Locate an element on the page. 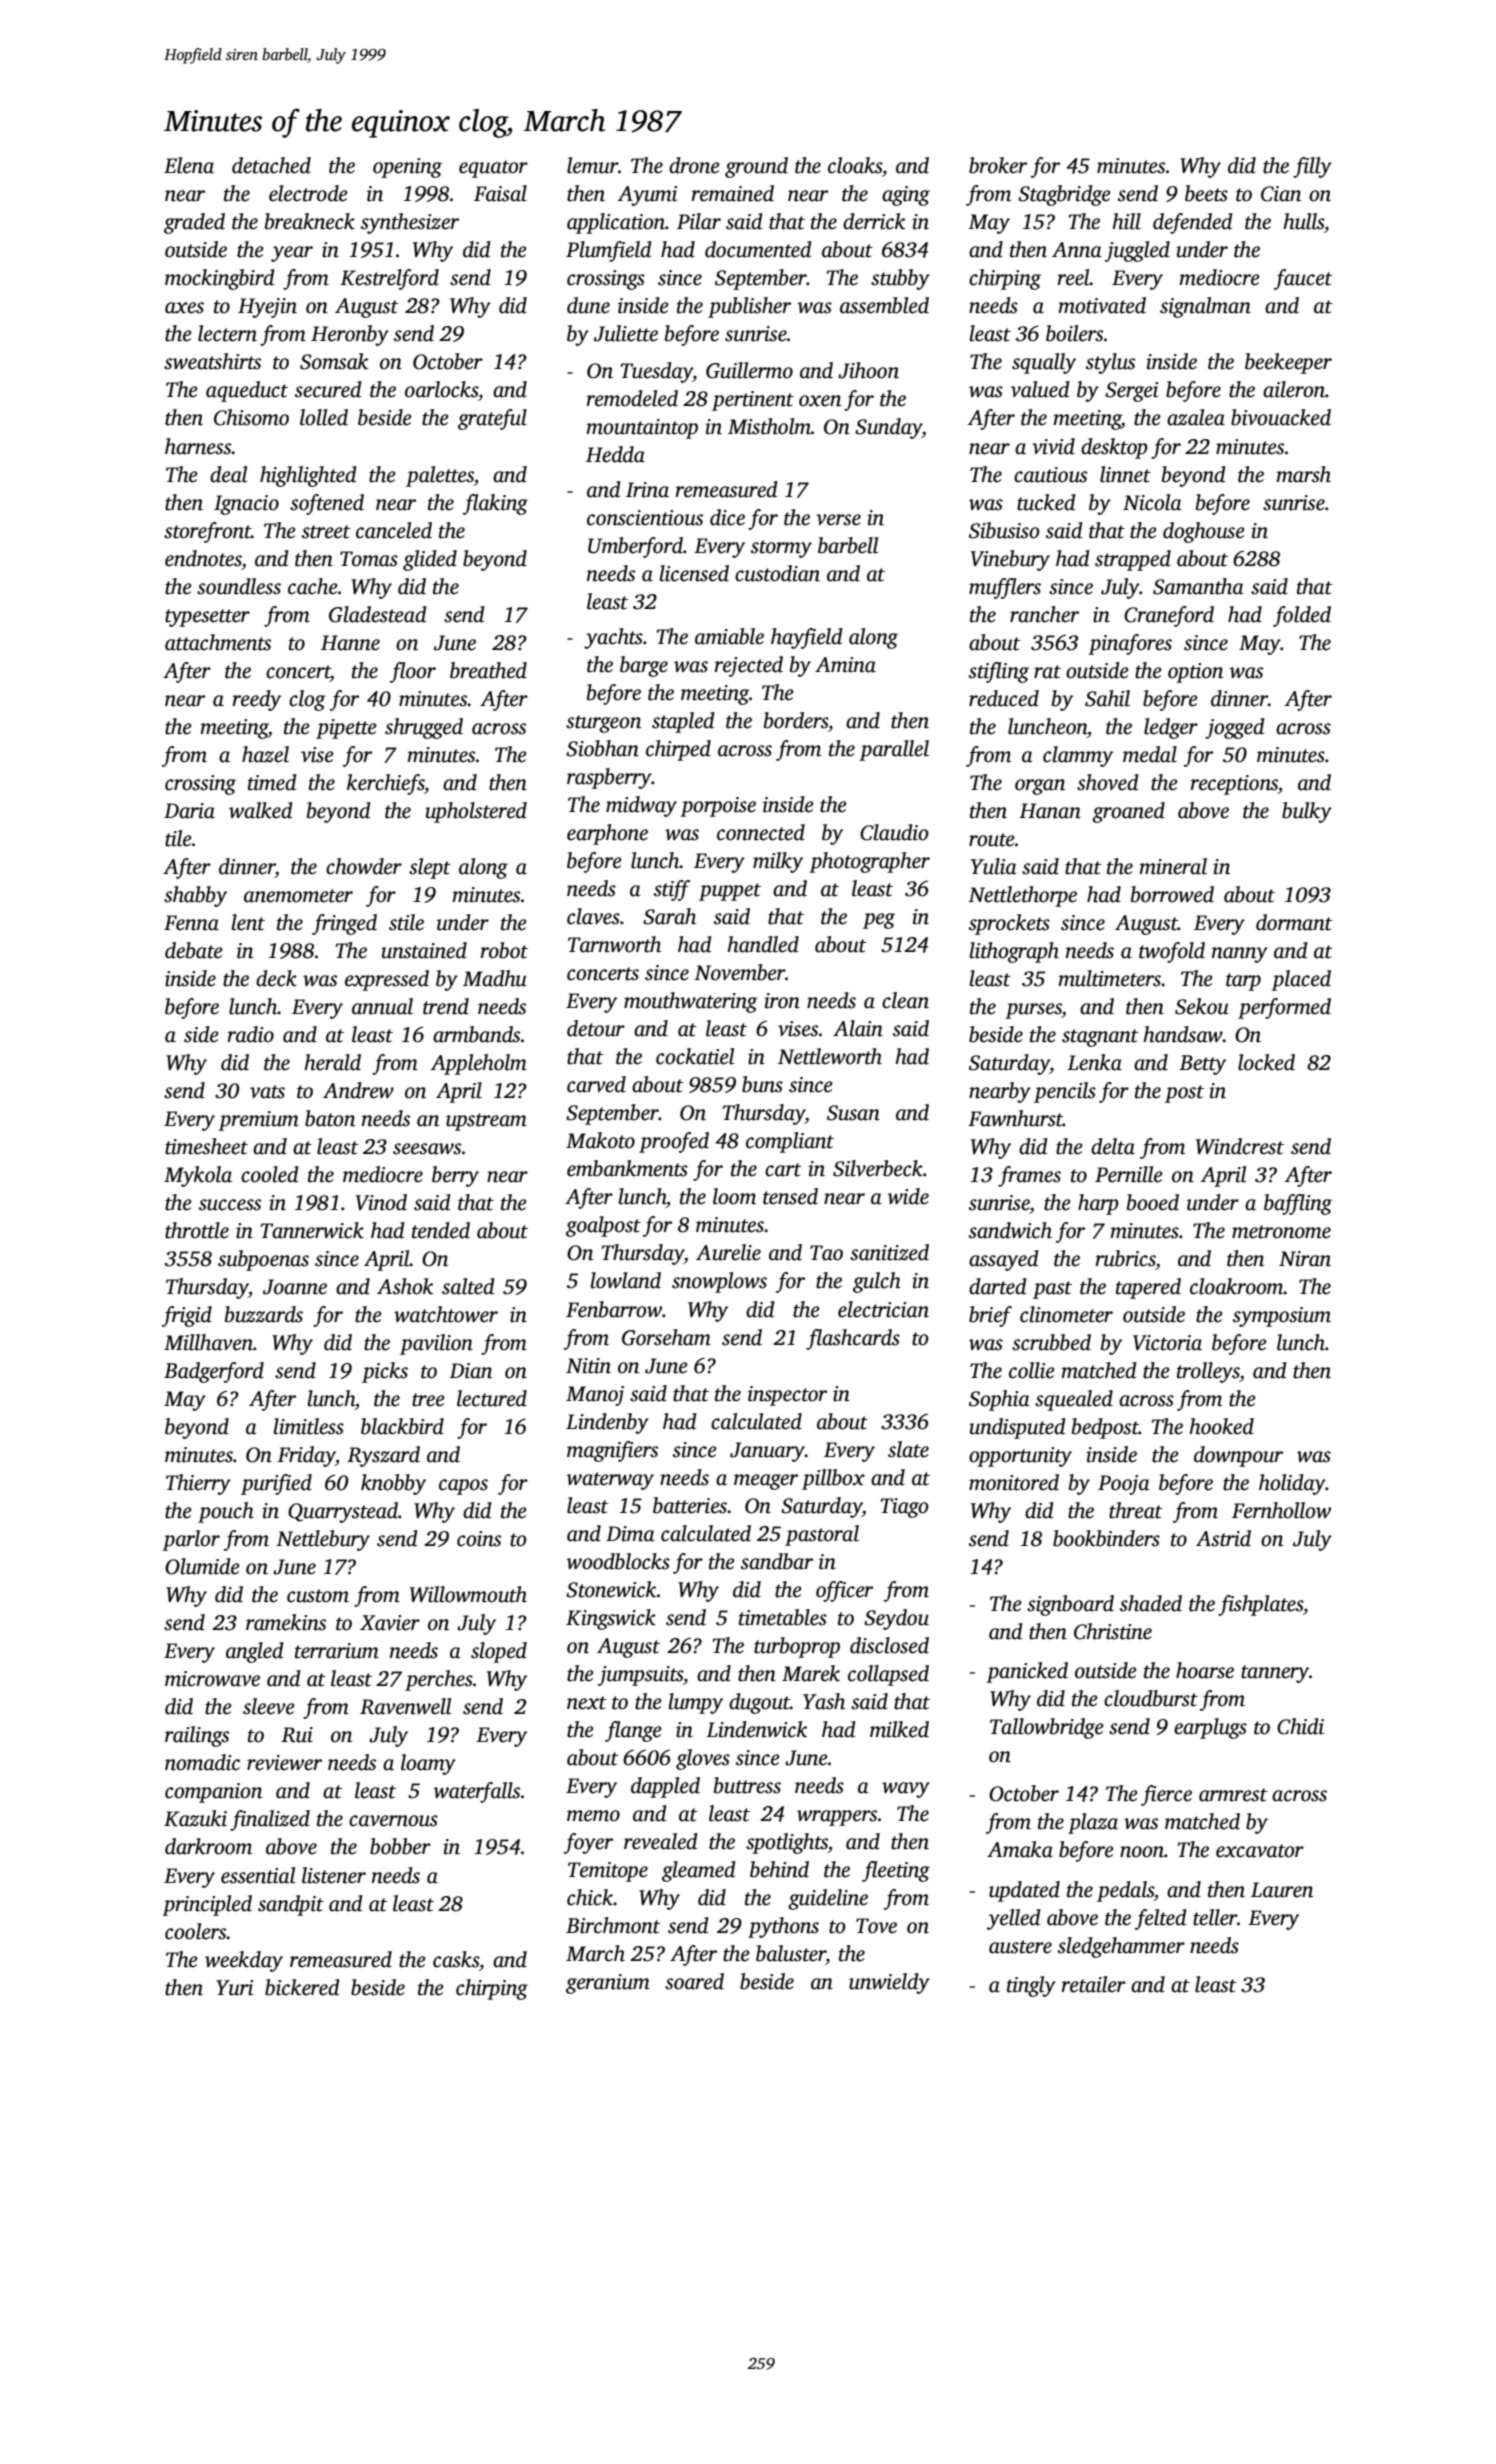 The width and height of the image is (1496, 2464). Yuri is located at coordinates (234, 1988).
